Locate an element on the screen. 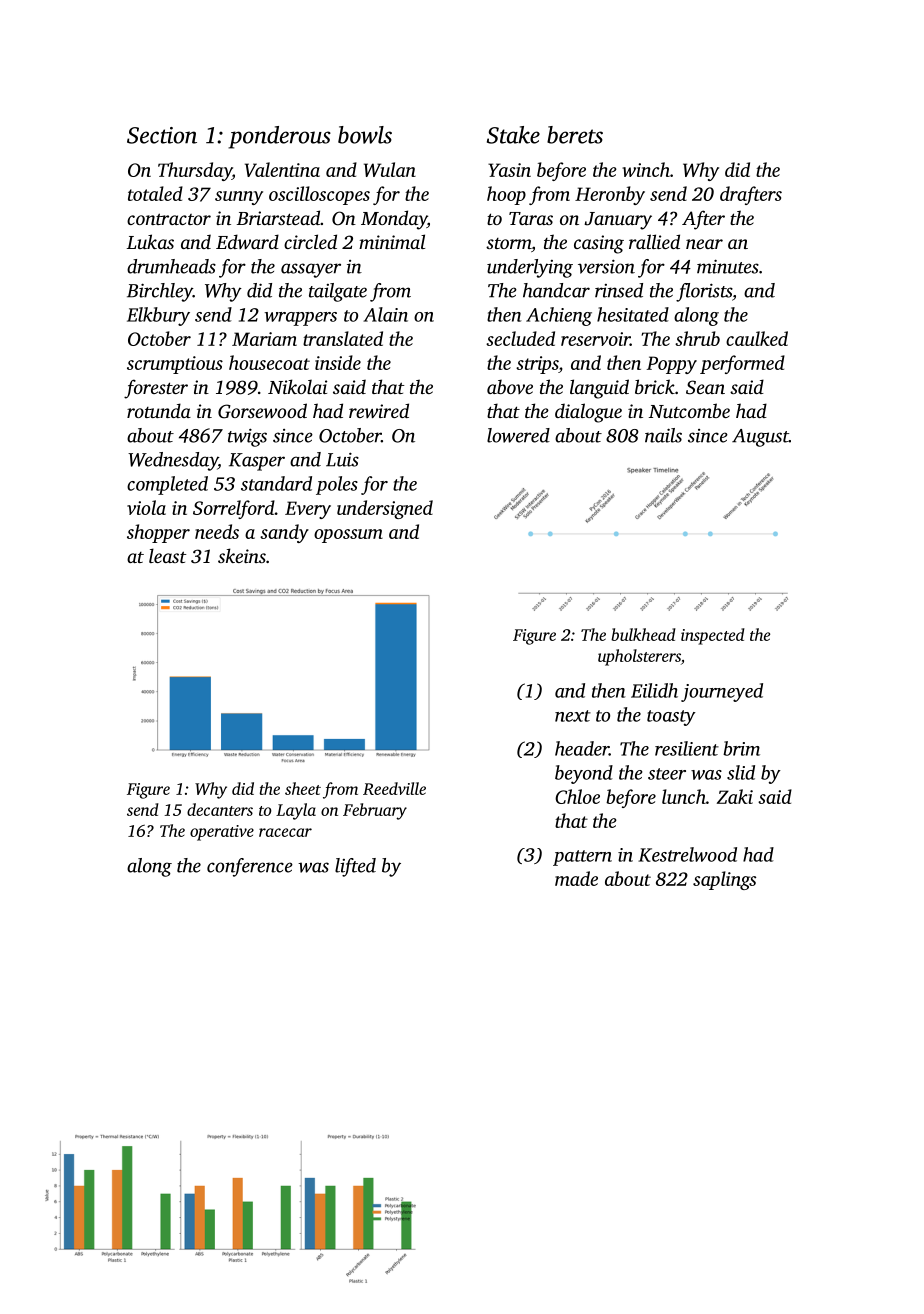 The width and height of the screenshot is (924, 1314). bulkhead is located at coordinates (643, 634).
